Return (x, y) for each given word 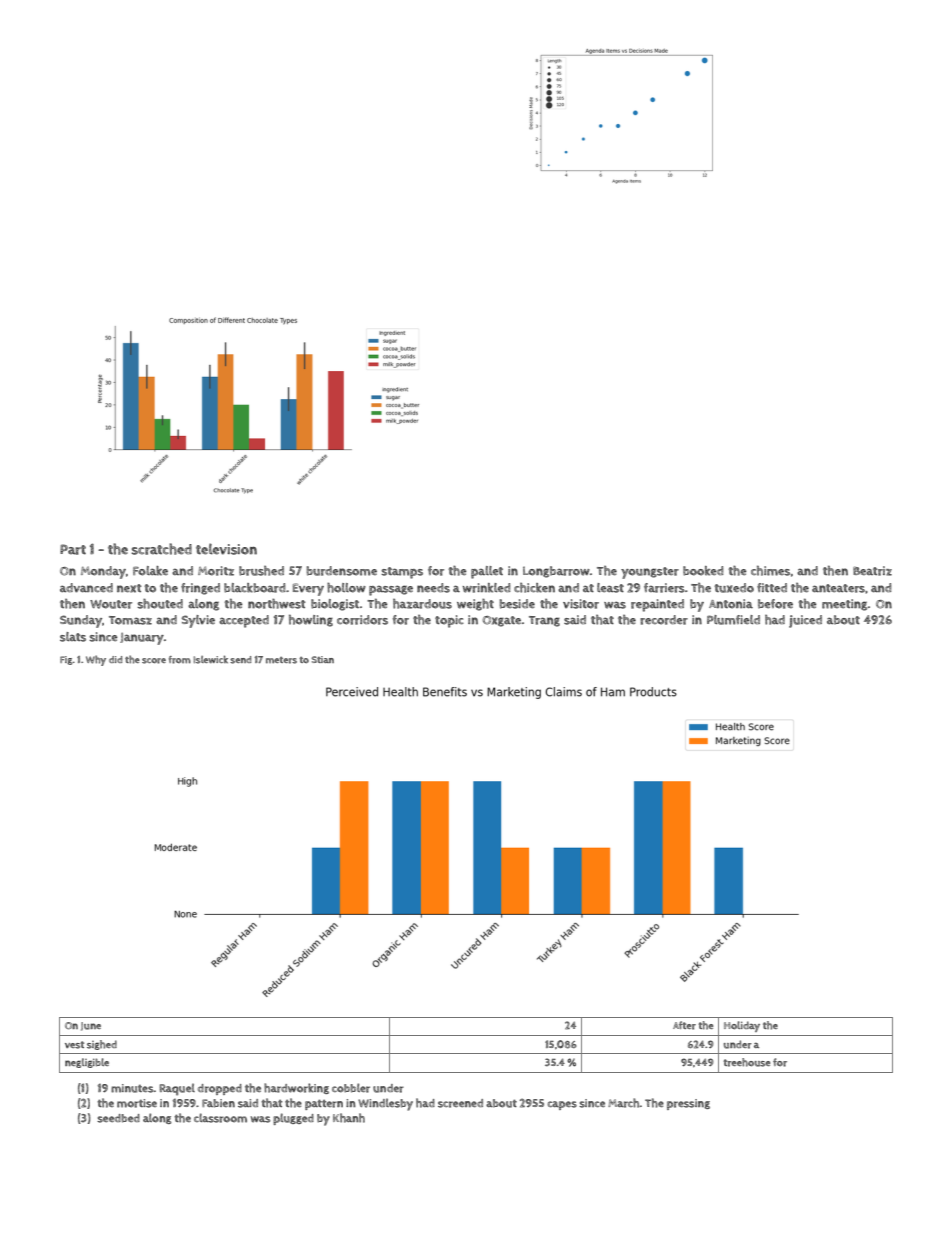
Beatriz (872, 571)
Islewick (211, 659)
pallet (487, 572)
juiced (805, 621)
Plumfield (733, 620)
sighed (102, 1045)
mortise (137, 1103)
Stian (322, 659)
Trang (544, 621)
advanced (86, 588)
